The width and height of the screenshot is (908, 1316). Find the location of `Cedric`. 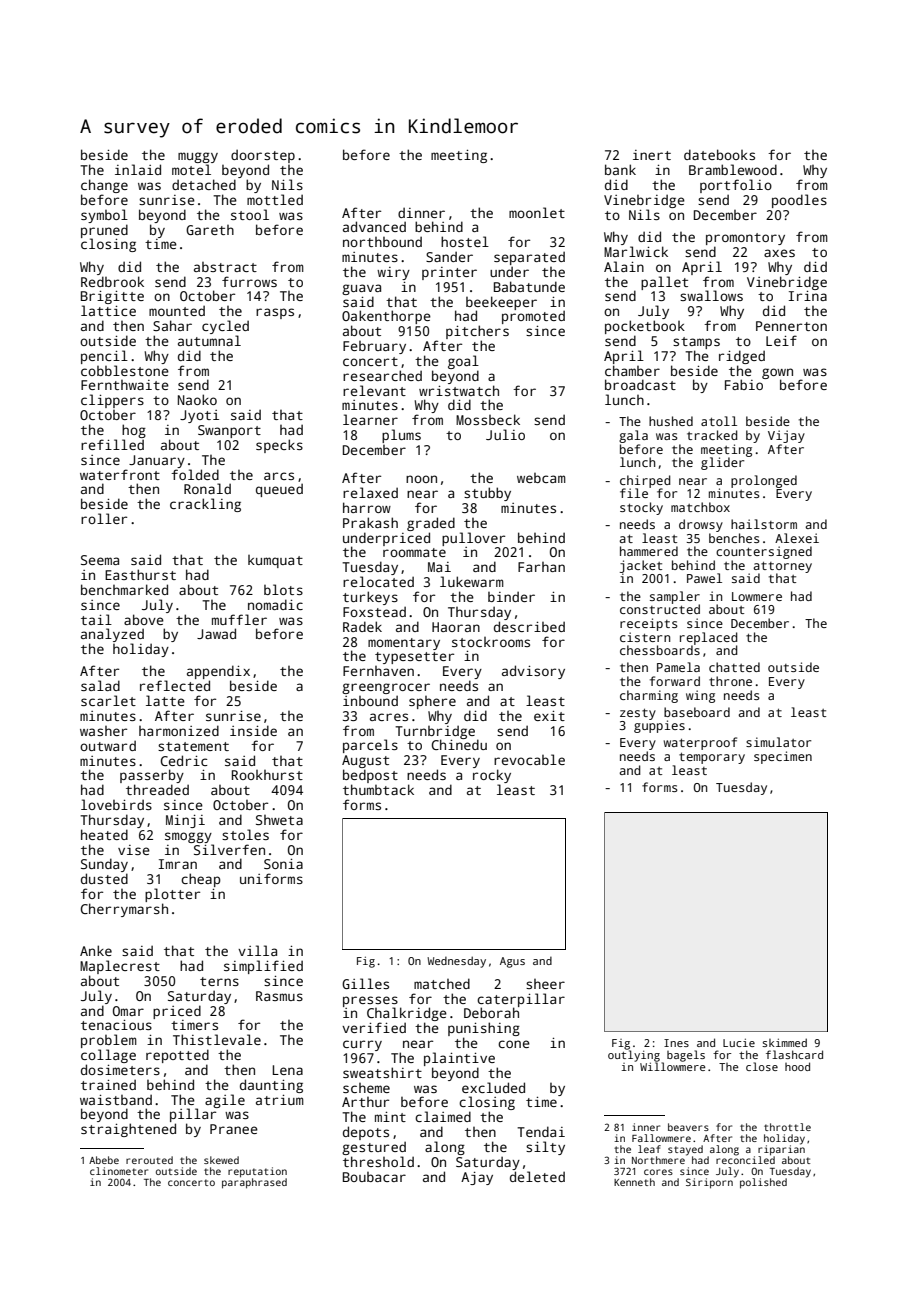

Cedric is located at coordinates (184, 760).
